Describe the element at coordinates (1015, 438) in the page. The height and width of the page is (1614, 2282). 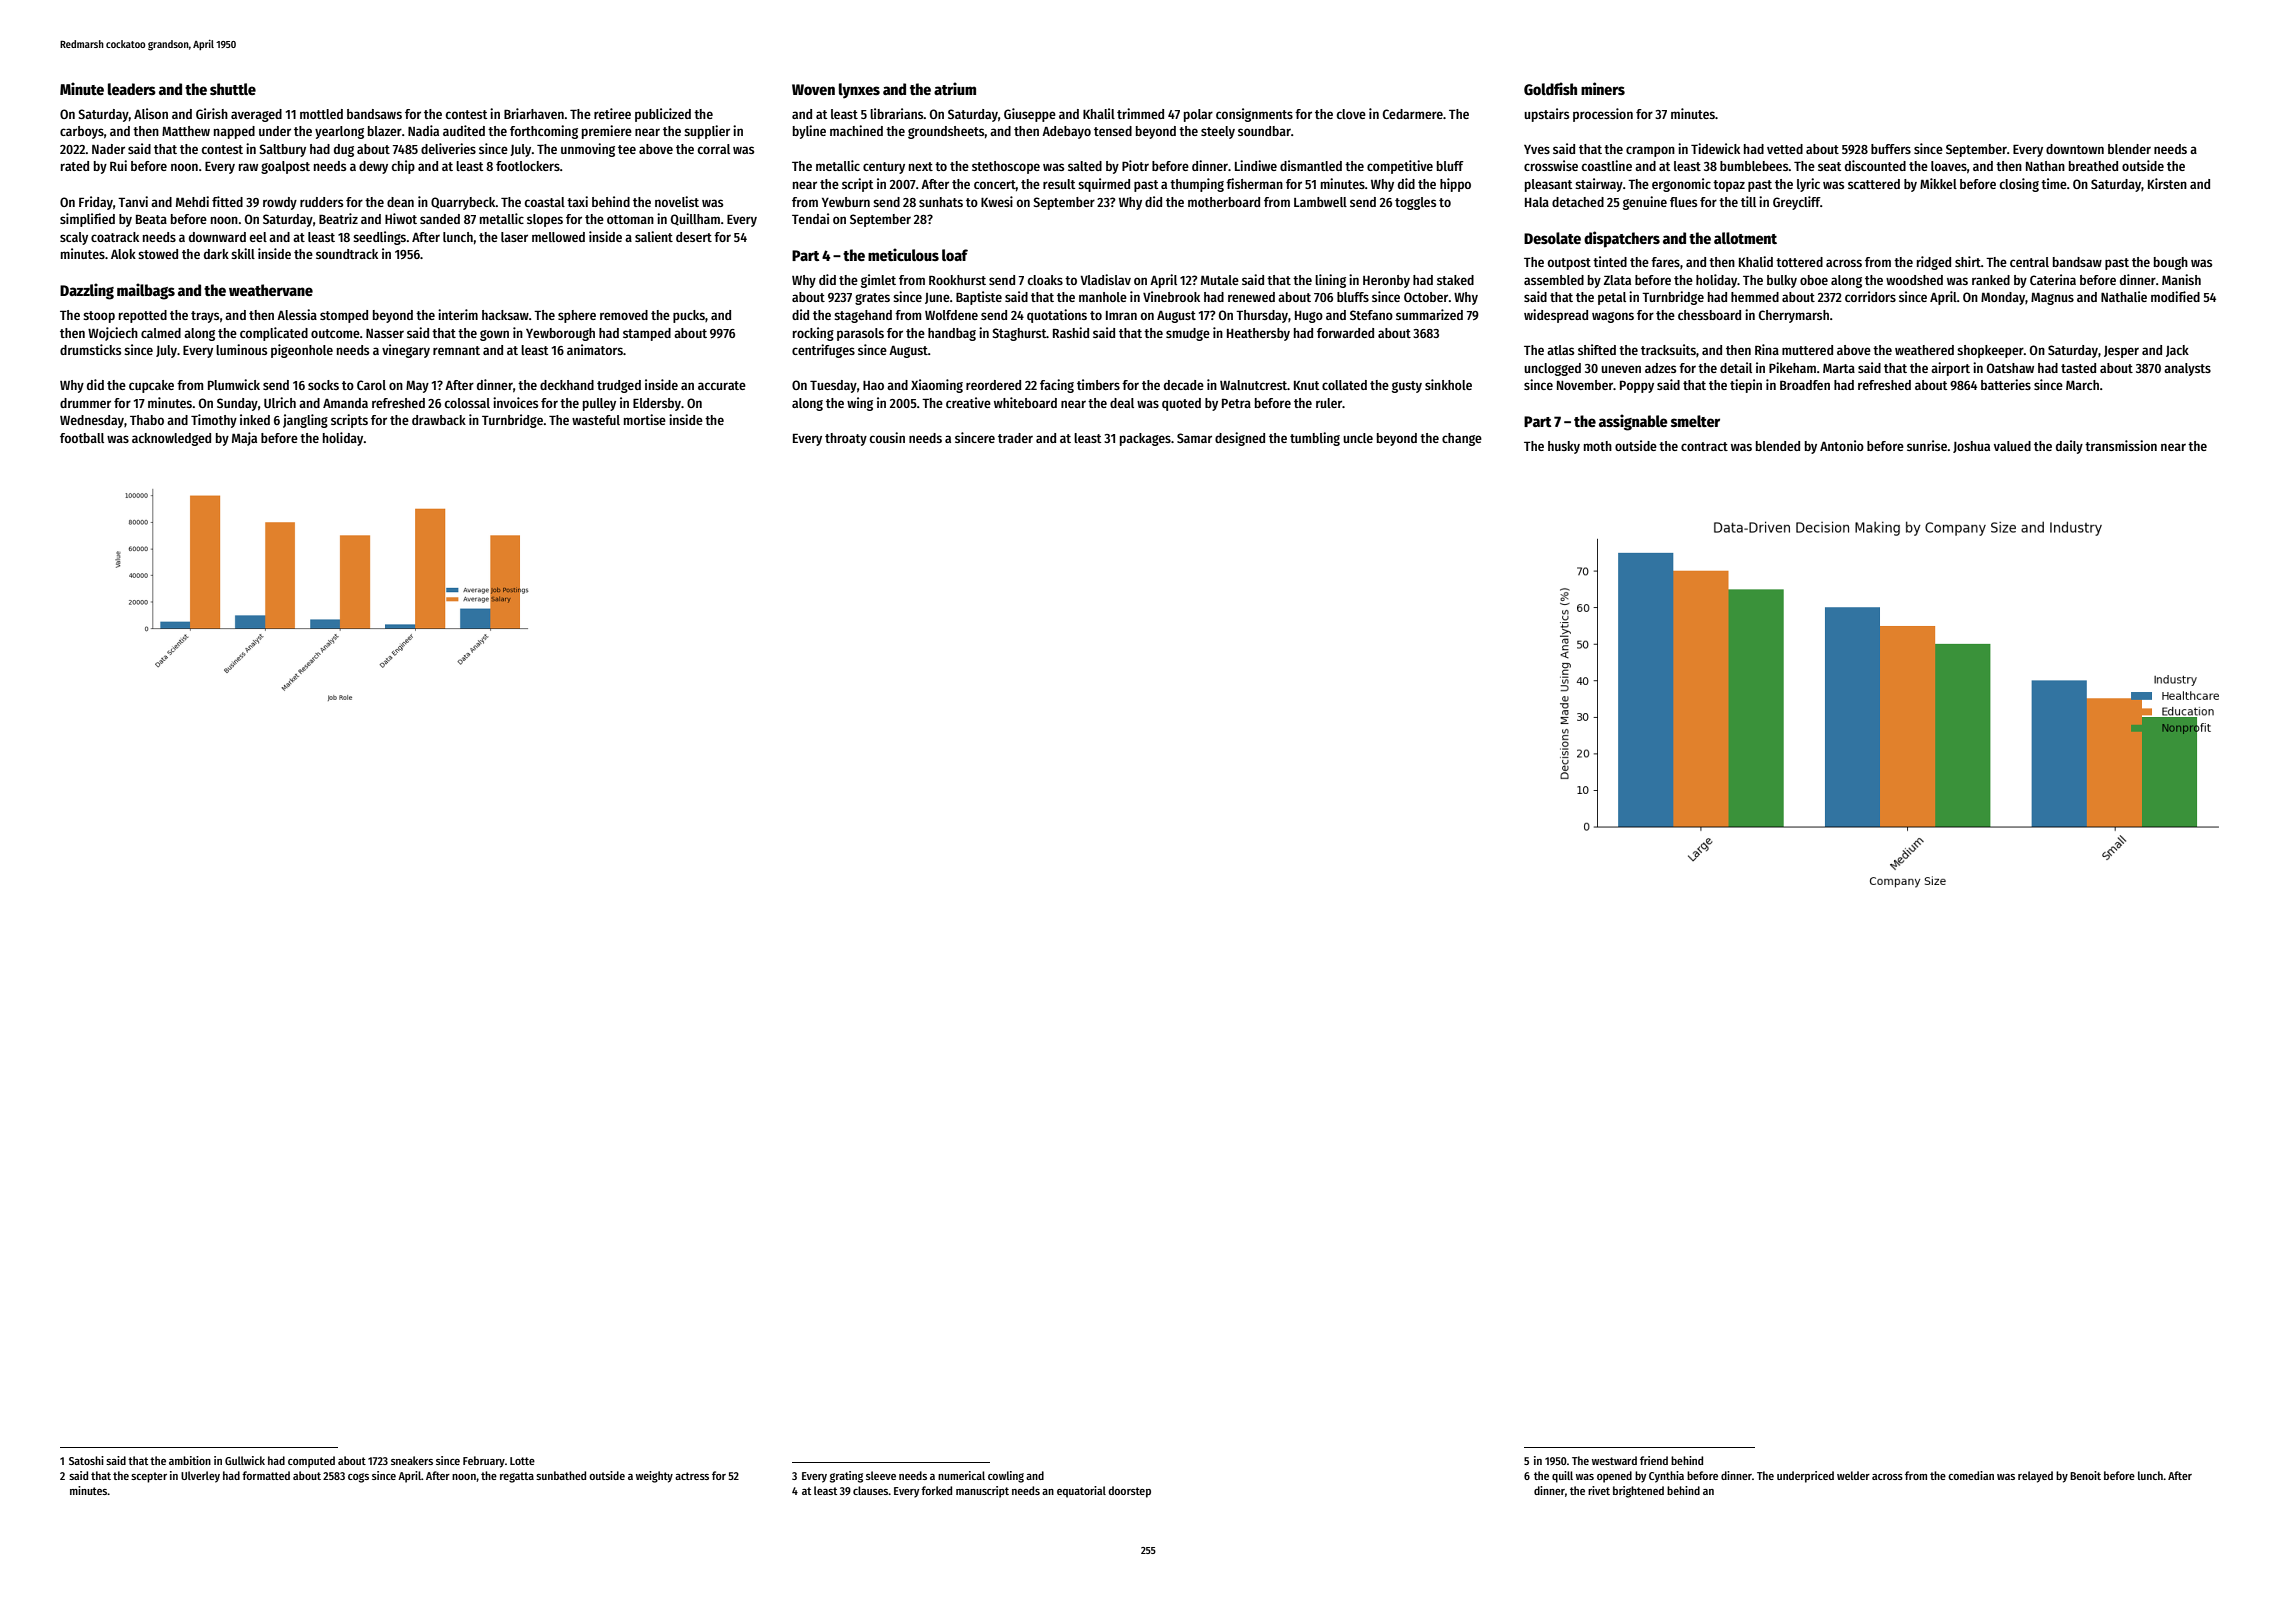
I see `trader` at that location.
